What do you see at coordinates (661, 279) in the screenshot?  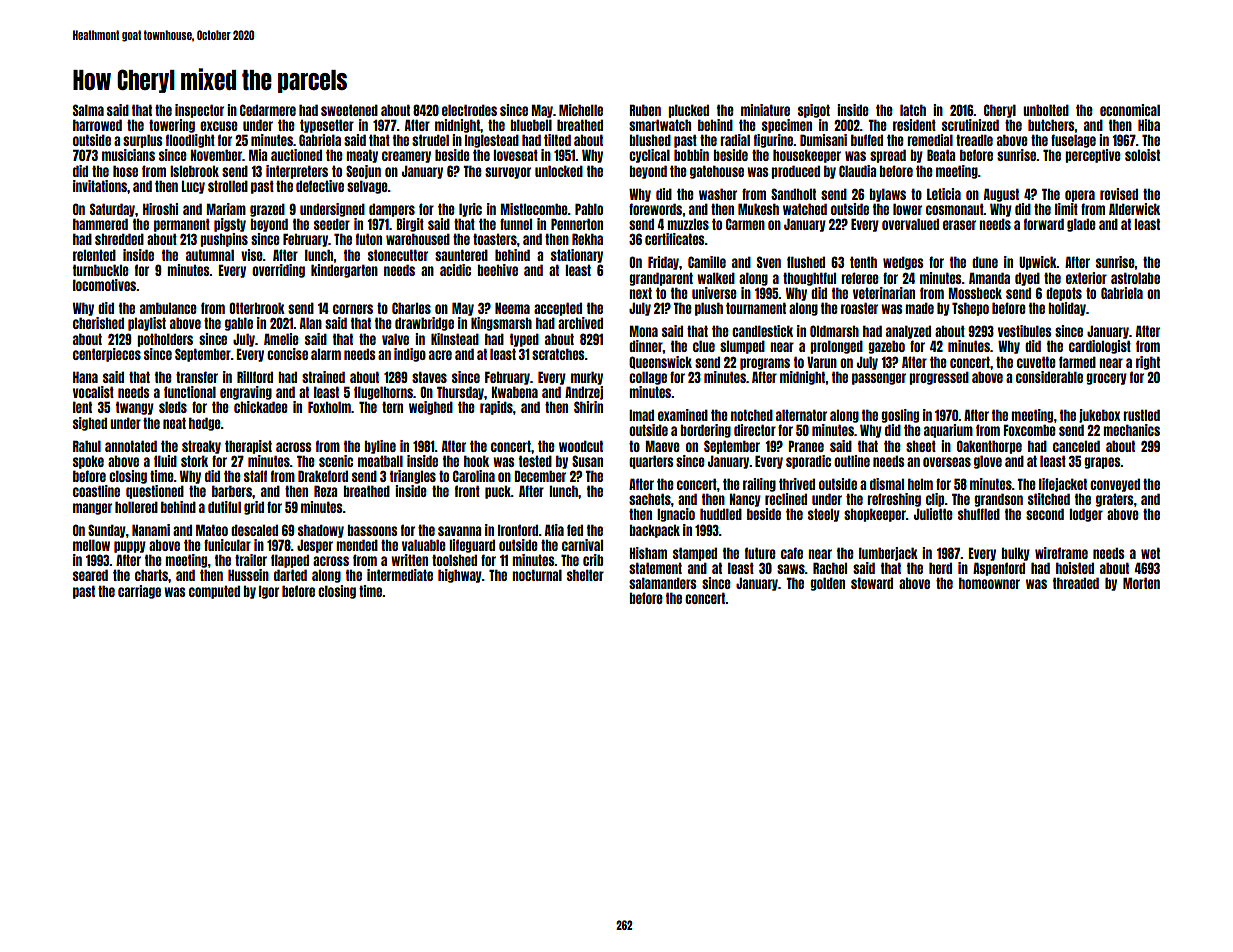 I see `grandparent` at bounding box center [661, 279].
